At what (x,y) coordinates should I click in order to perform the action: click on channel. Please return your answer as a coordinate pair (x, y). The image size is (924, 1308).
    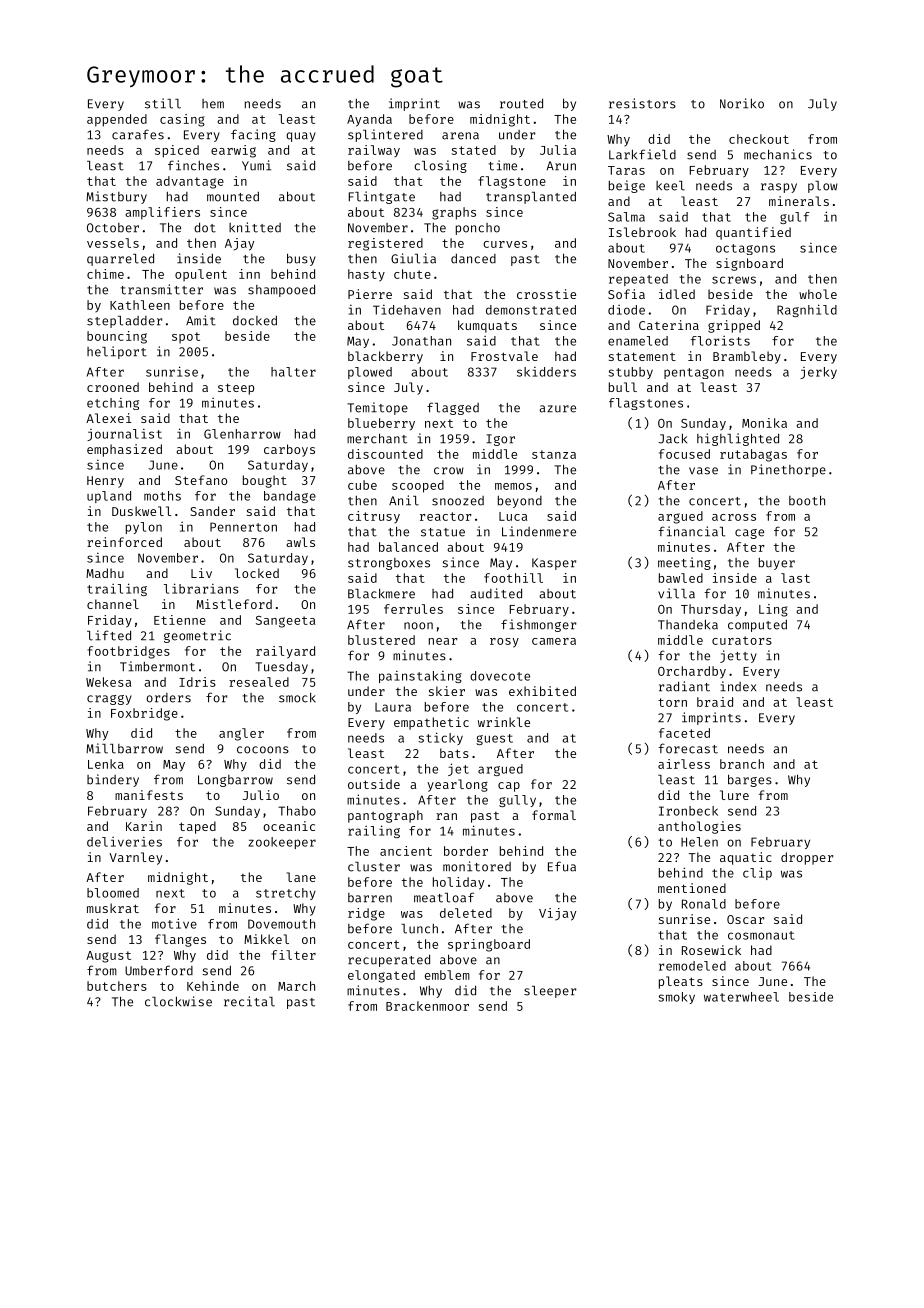
    Looking at the image, I should click on (113, 604).
